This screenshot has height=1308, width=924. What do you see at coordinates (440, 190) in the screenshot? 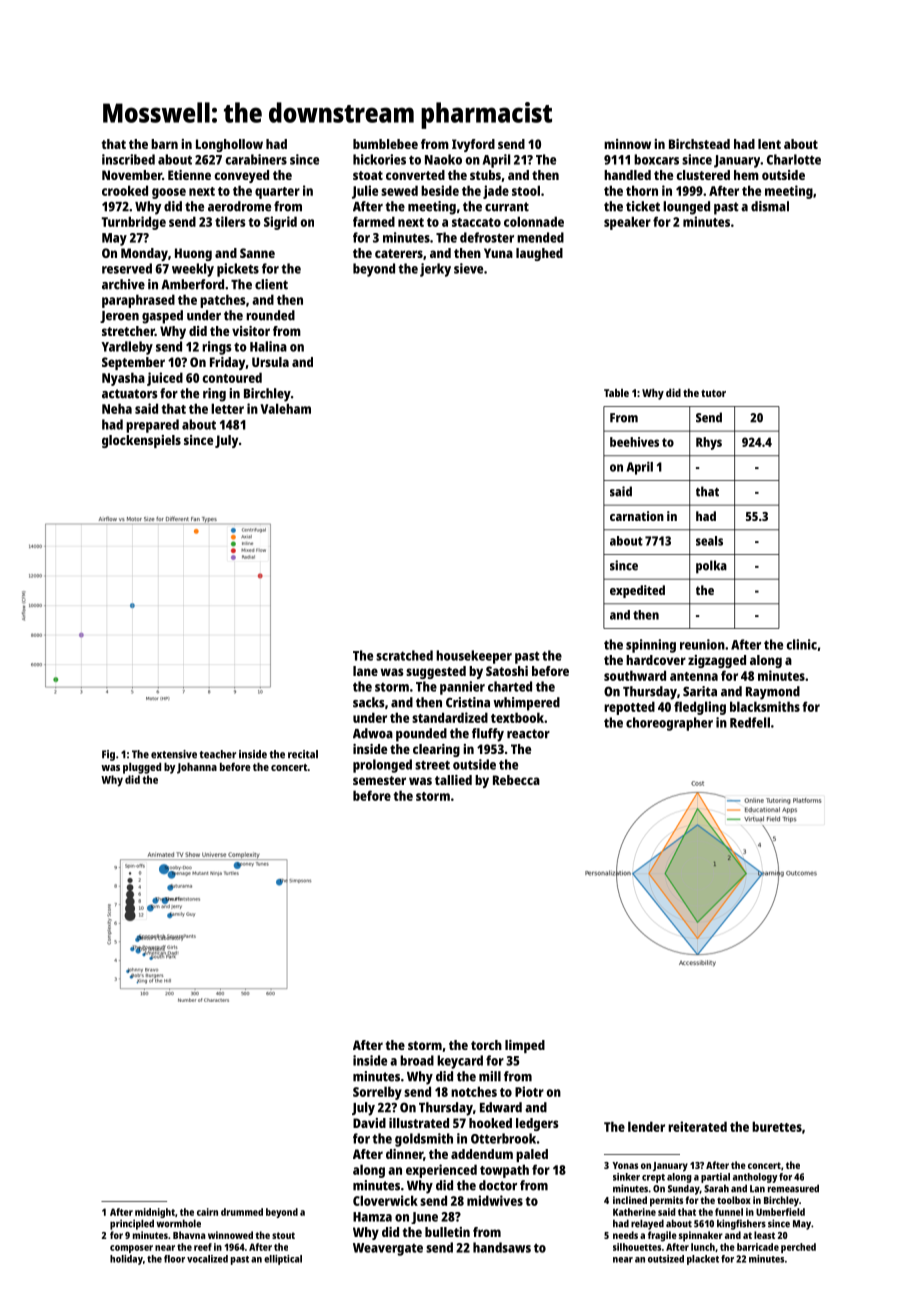
I see `beside` at bounding box center [440, 190].
